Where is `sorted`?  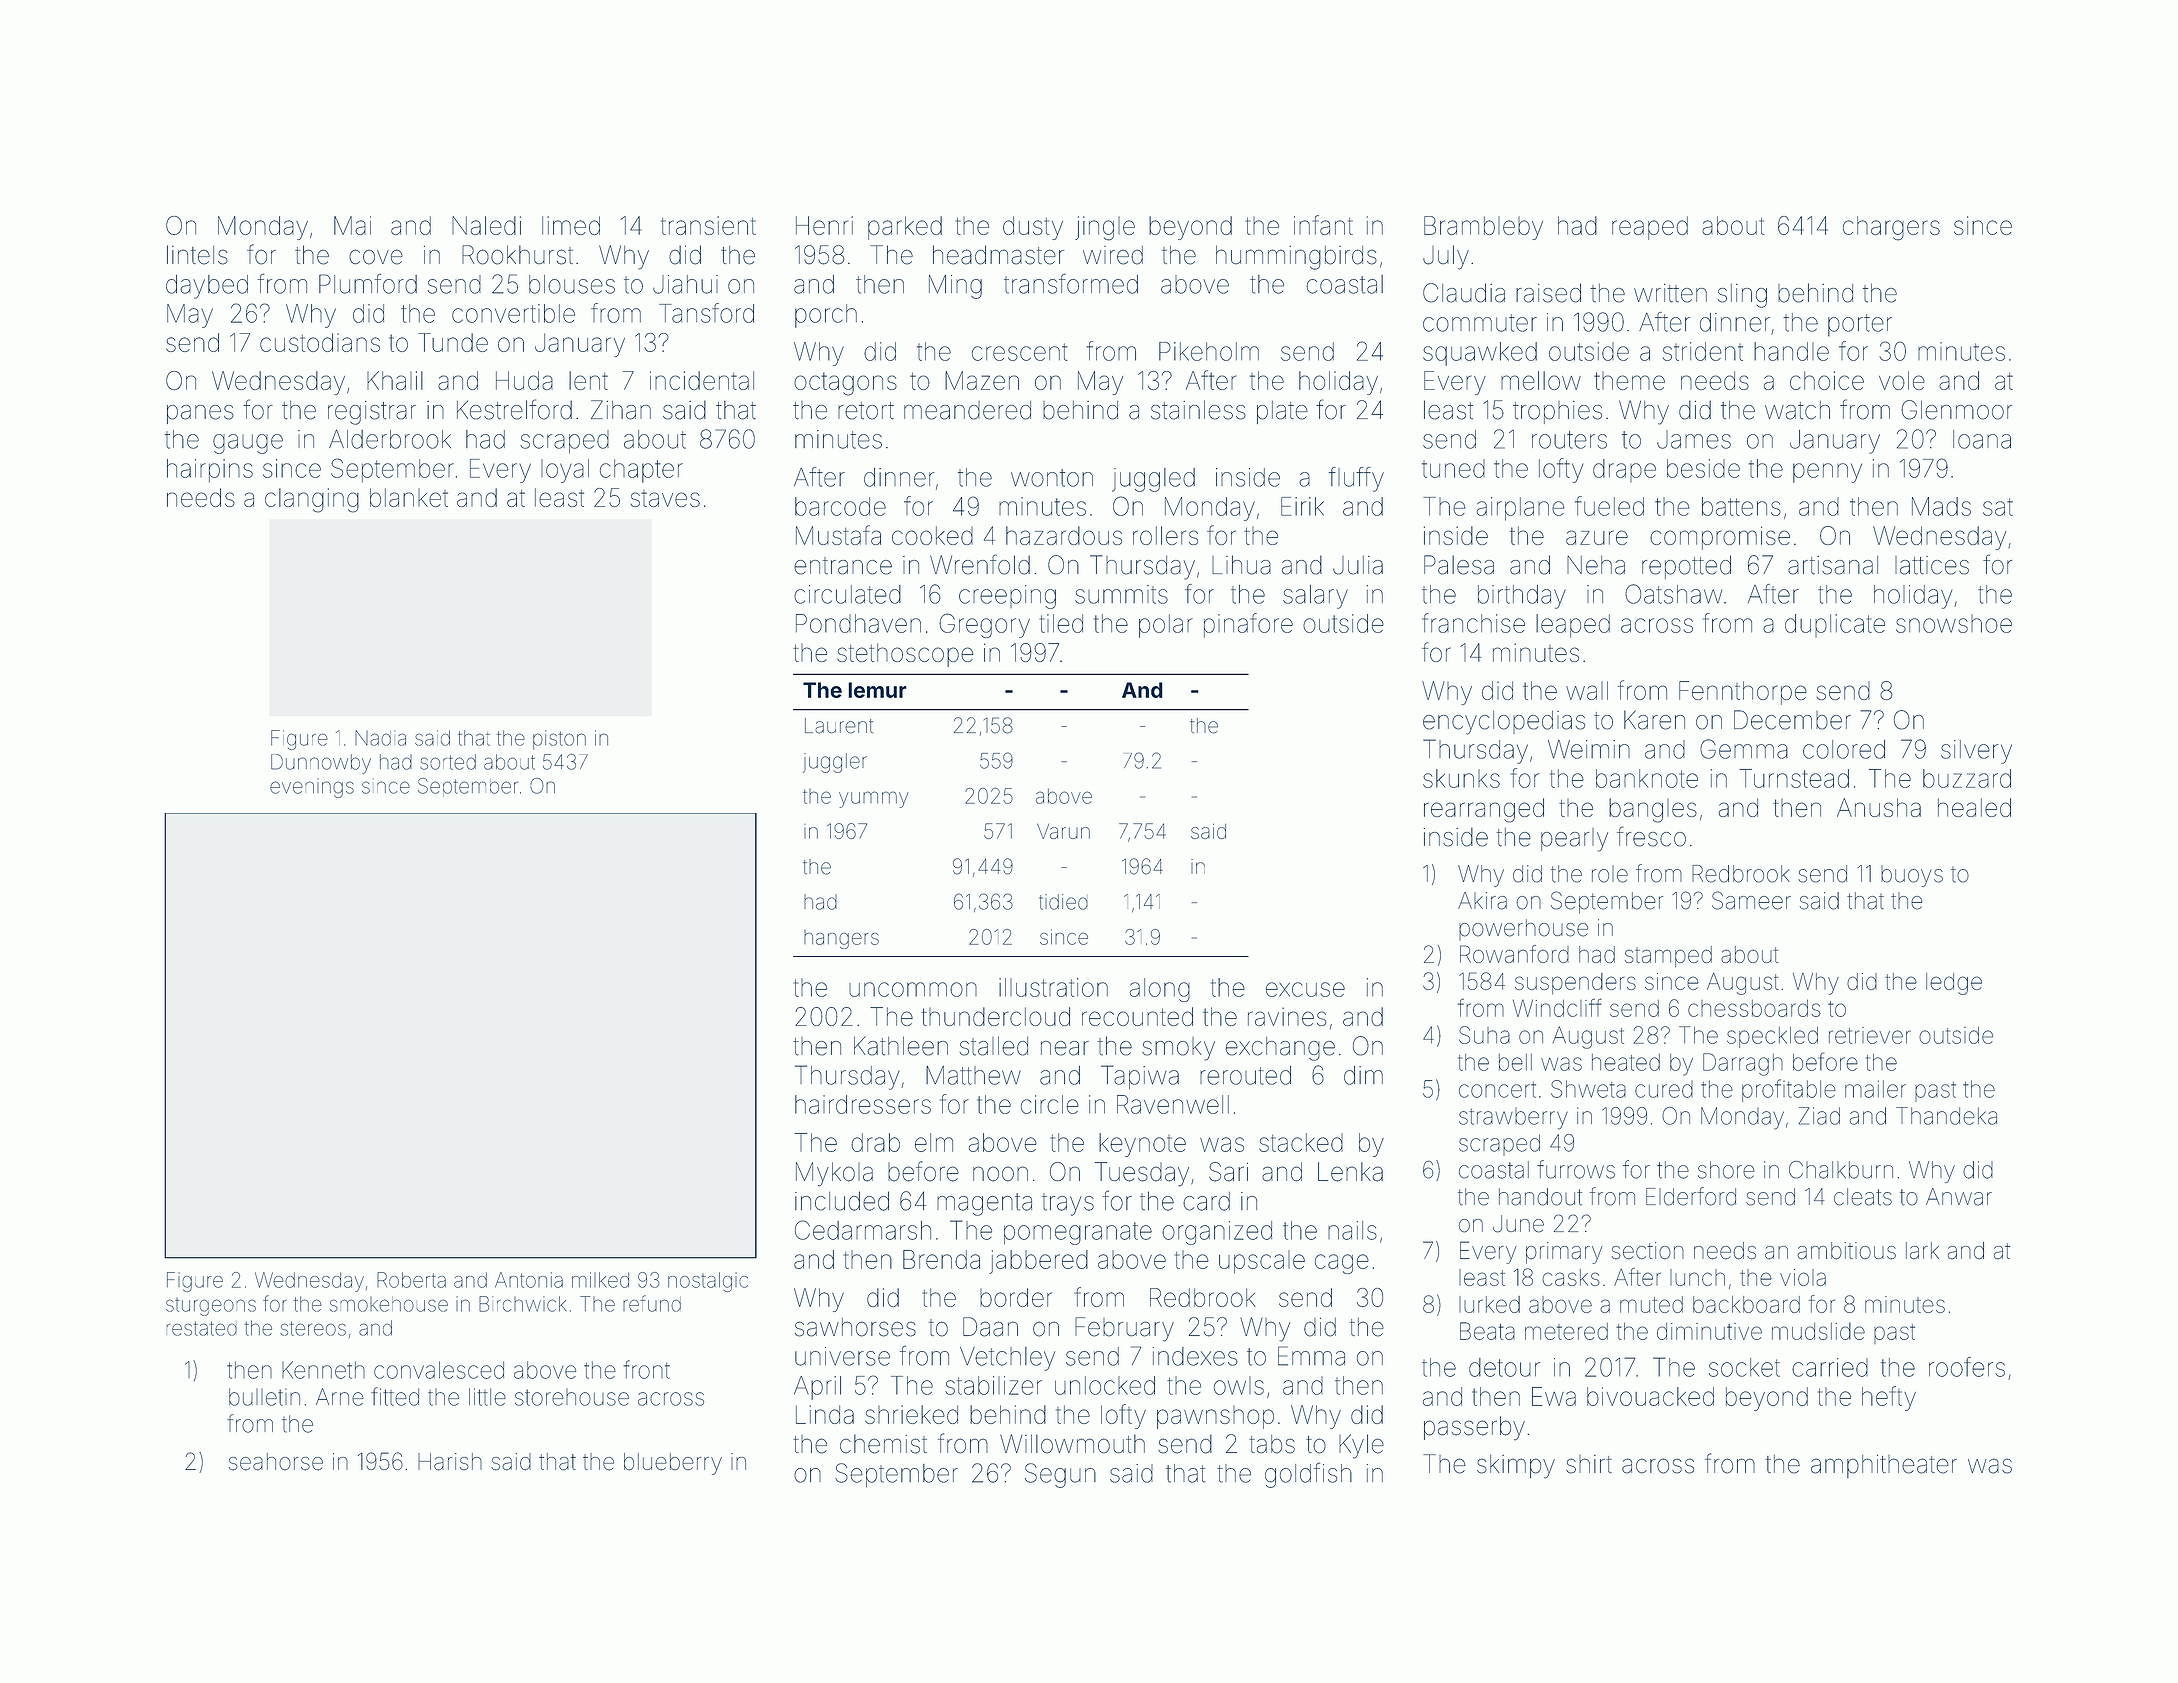
sorted is located at coordinates (448, 762).
